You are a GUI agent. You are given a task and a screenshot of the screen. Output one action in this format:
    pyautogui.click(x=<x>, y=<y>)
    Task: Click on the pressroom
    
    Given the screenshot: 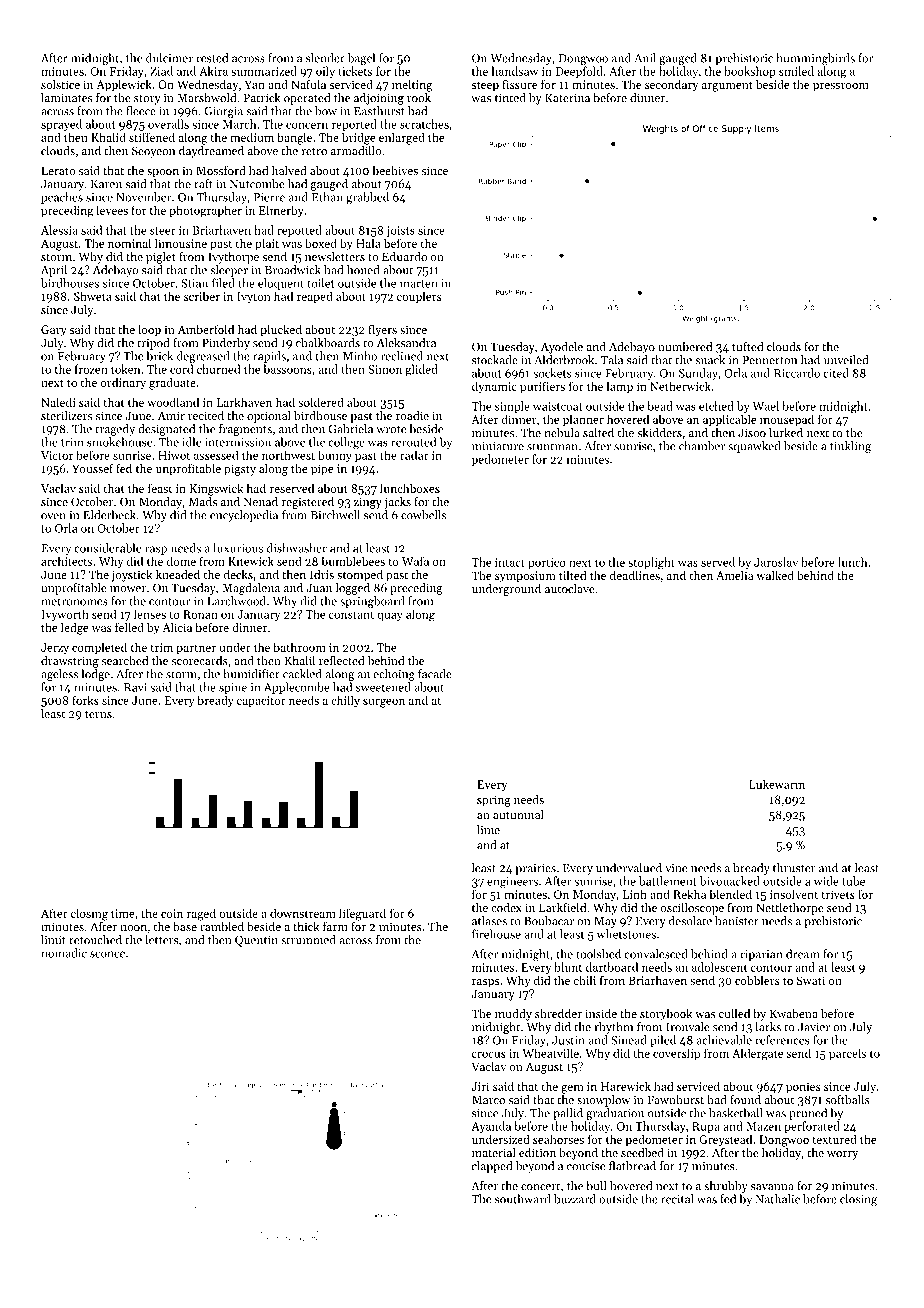 What is the action you would take?
    pyautogui.click(x=841, y=87)
